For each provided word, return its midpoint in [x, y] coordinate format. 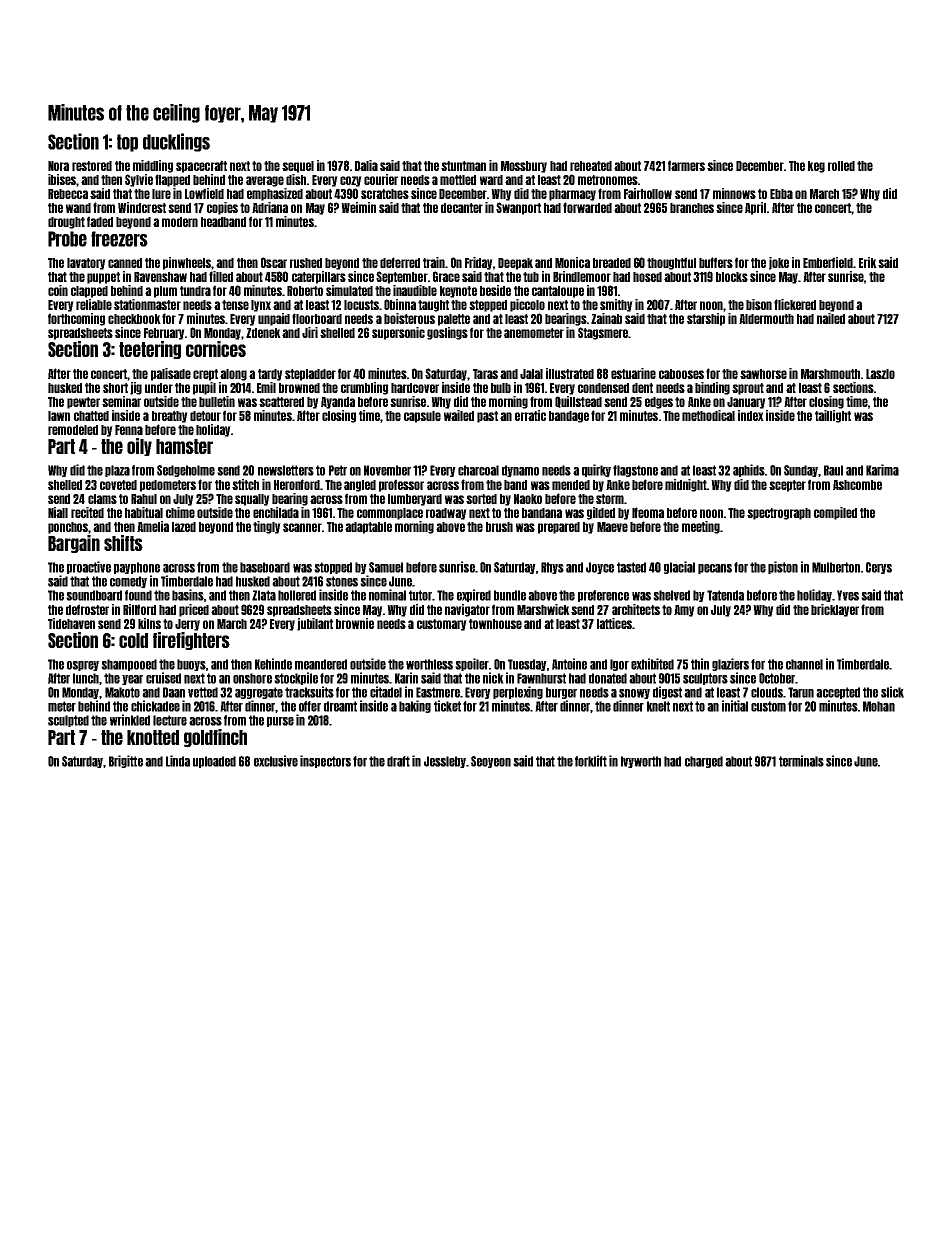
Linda [178, 761]
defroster [87, 609]
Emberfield [828, 262]
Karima [882, 470]
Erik [868, 262]
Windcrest [142, 207]
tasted [631, 567]
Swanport [518, 208]
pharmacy [572, 195]
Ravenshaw [160, 277]
